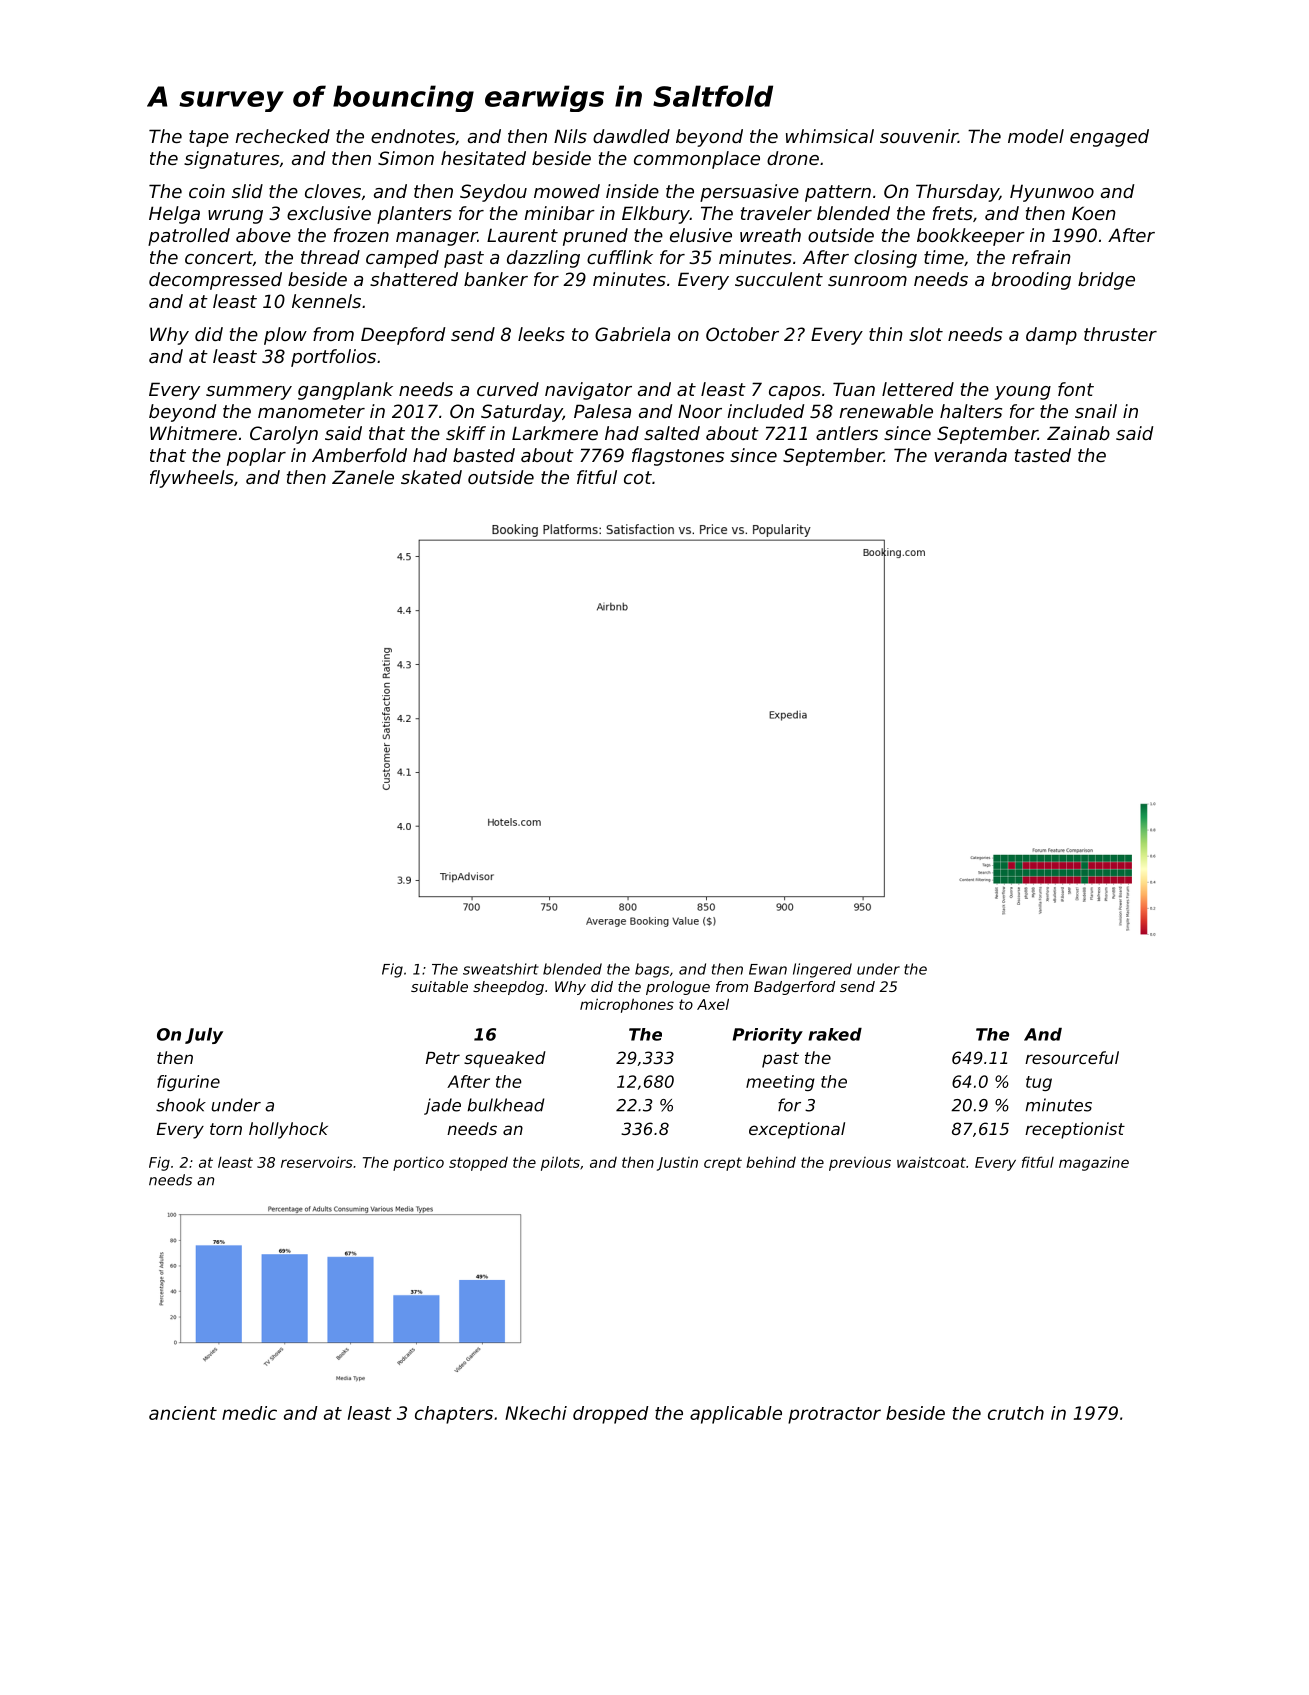  What do you see at coordinates (443, 1058) in the document?
I see `Petr` at bounding box center [443, 1058].
